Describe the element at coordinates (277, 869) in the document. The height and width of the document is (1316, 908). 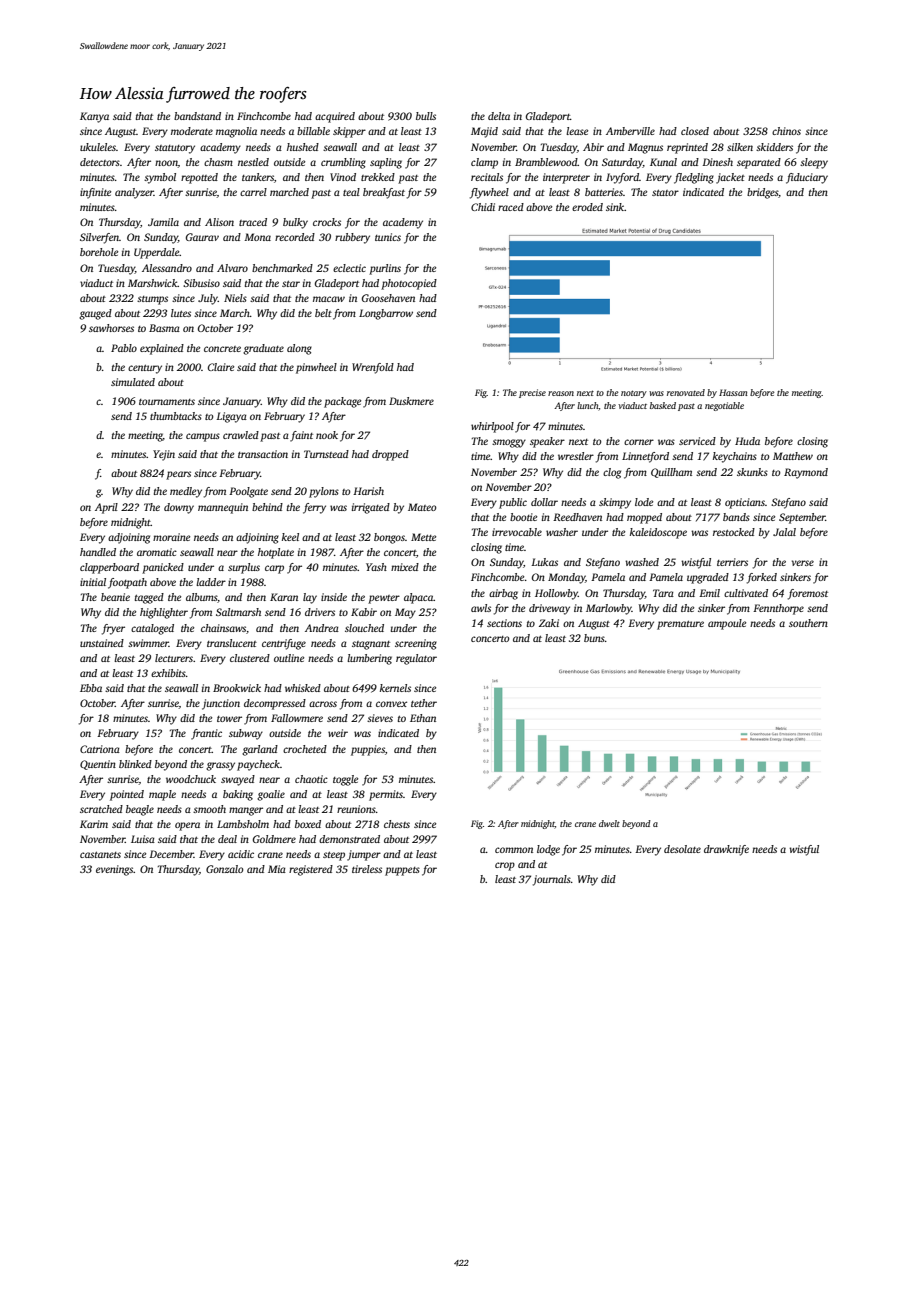
I see `Mia` at that location.
